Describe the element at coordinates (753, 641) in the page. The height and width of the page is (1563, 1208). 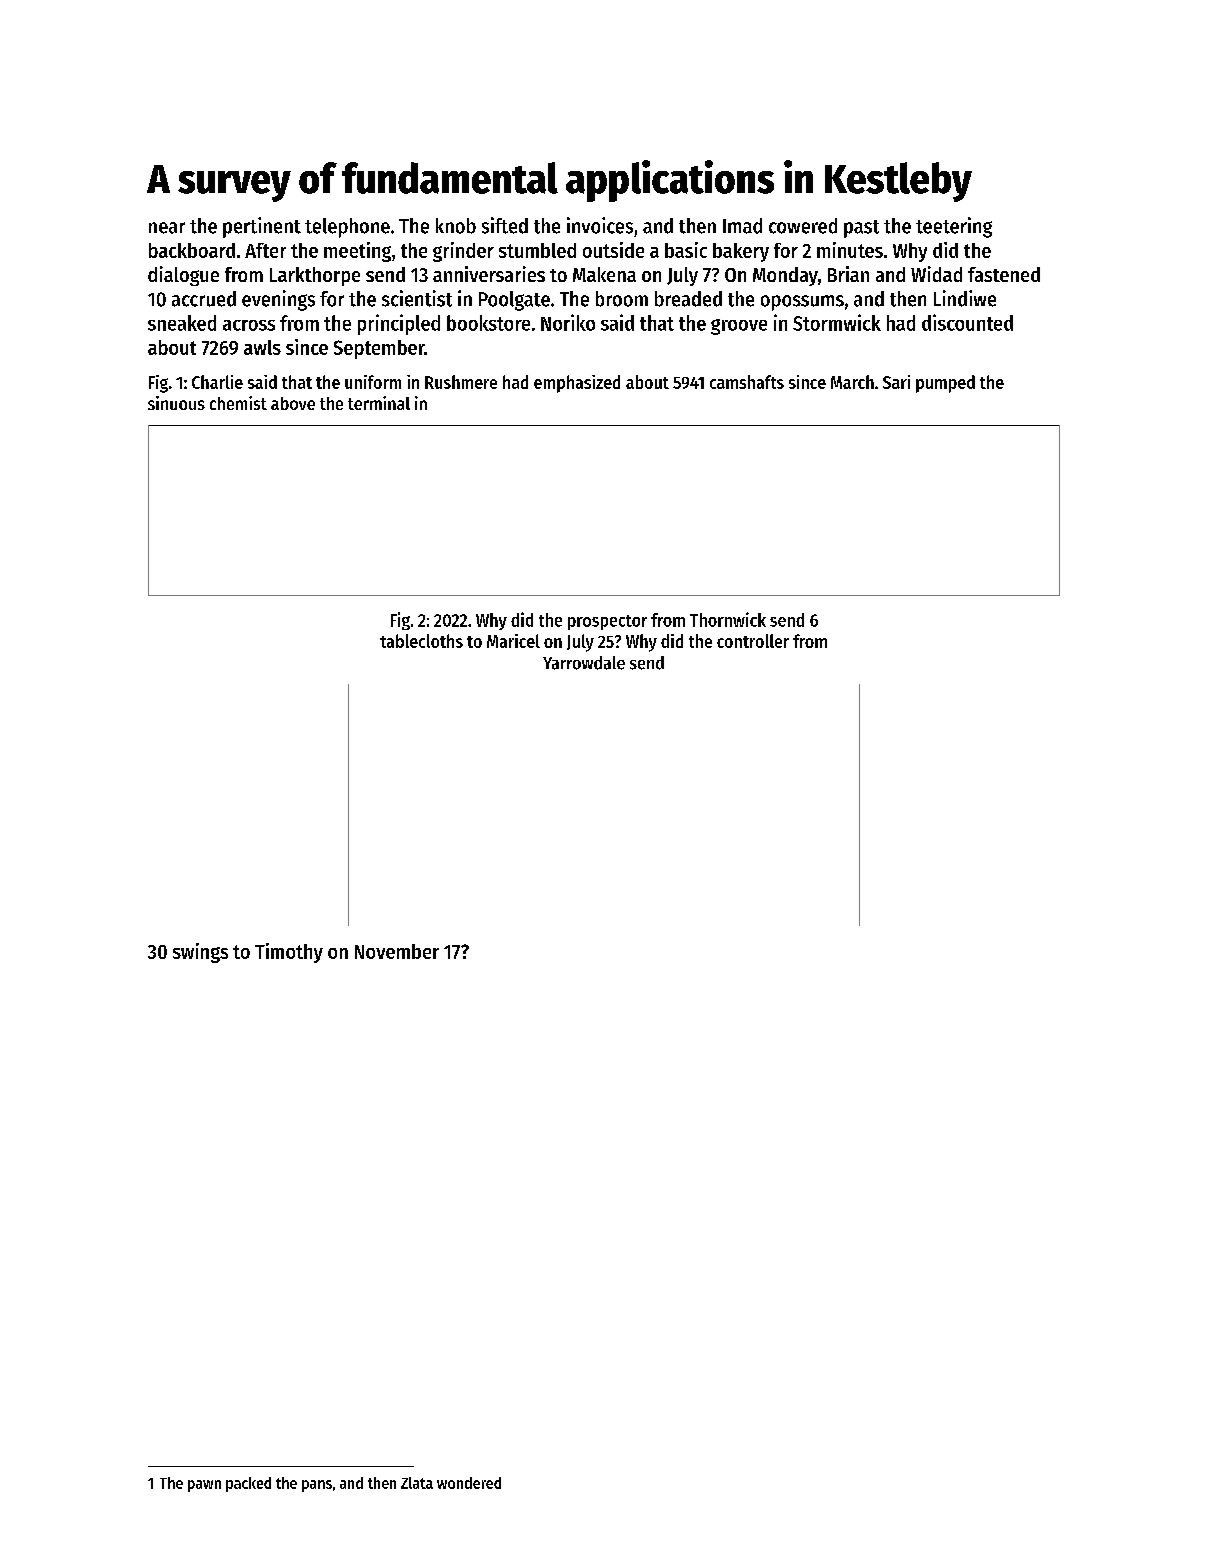
I see `controller` at that location.
